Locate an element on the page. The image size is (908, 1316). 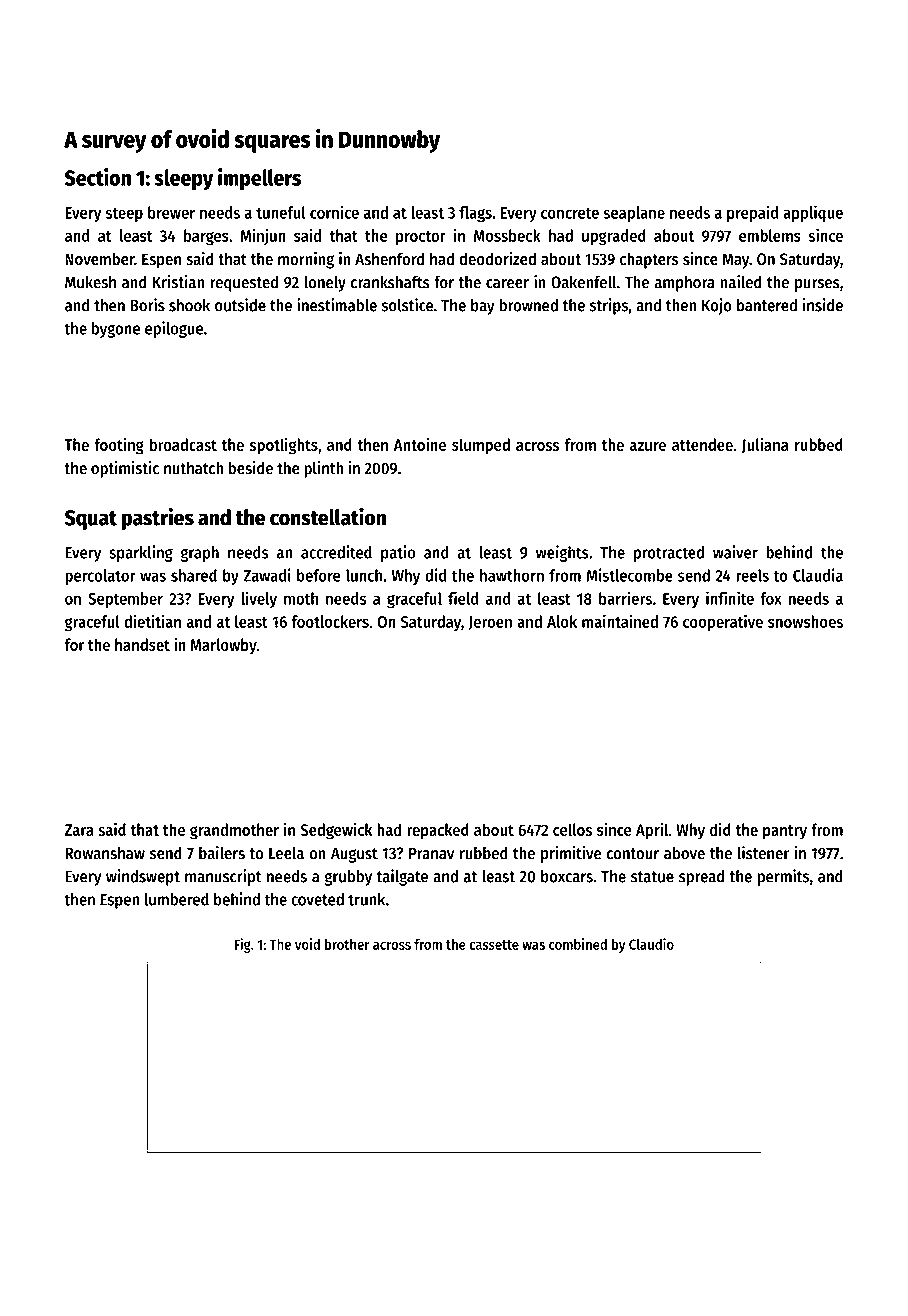
impellers is located at coordinates (259, 179).
